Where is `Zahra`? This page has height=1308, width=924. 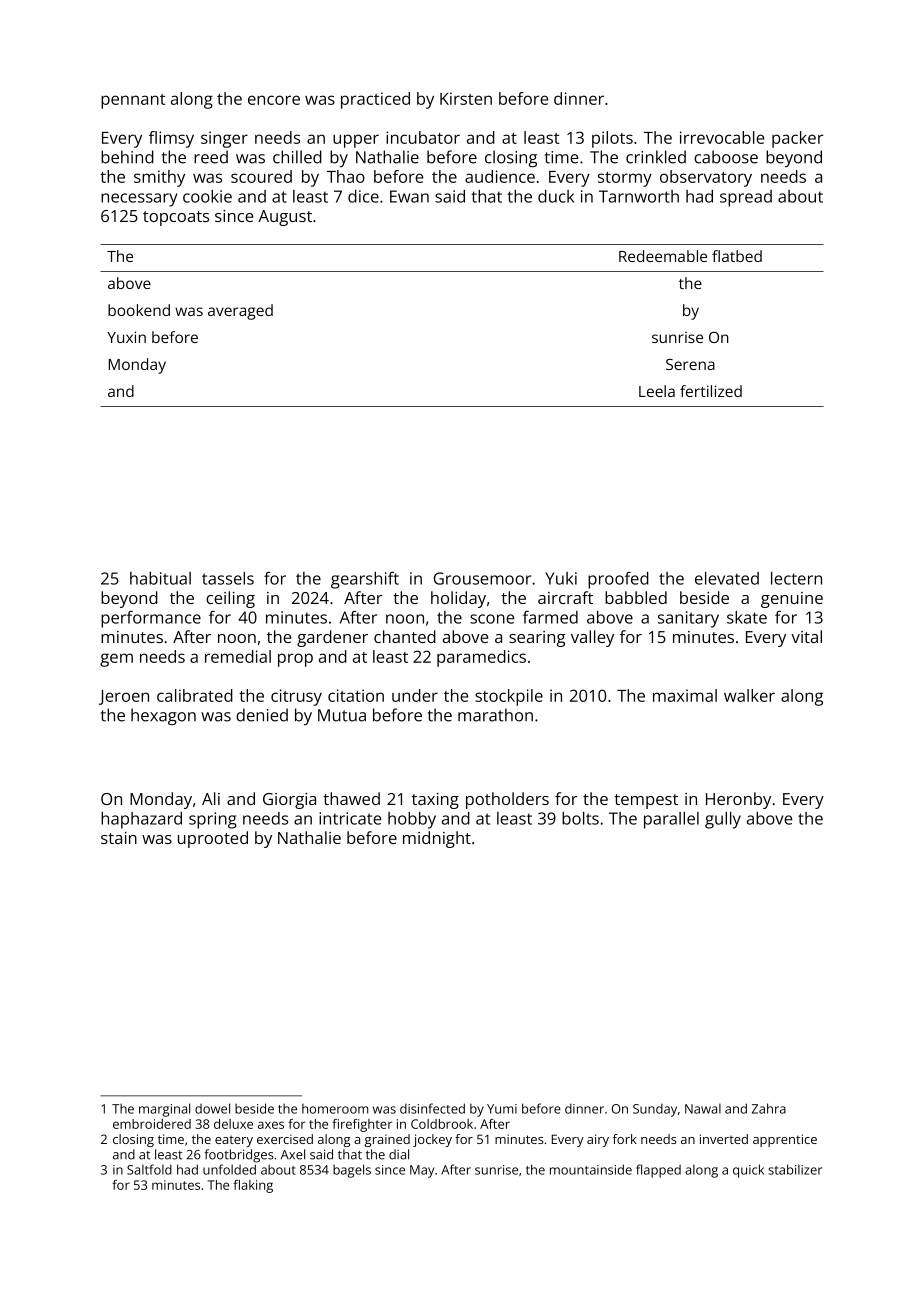 Zahra is located at coordinates (769, 1108).
